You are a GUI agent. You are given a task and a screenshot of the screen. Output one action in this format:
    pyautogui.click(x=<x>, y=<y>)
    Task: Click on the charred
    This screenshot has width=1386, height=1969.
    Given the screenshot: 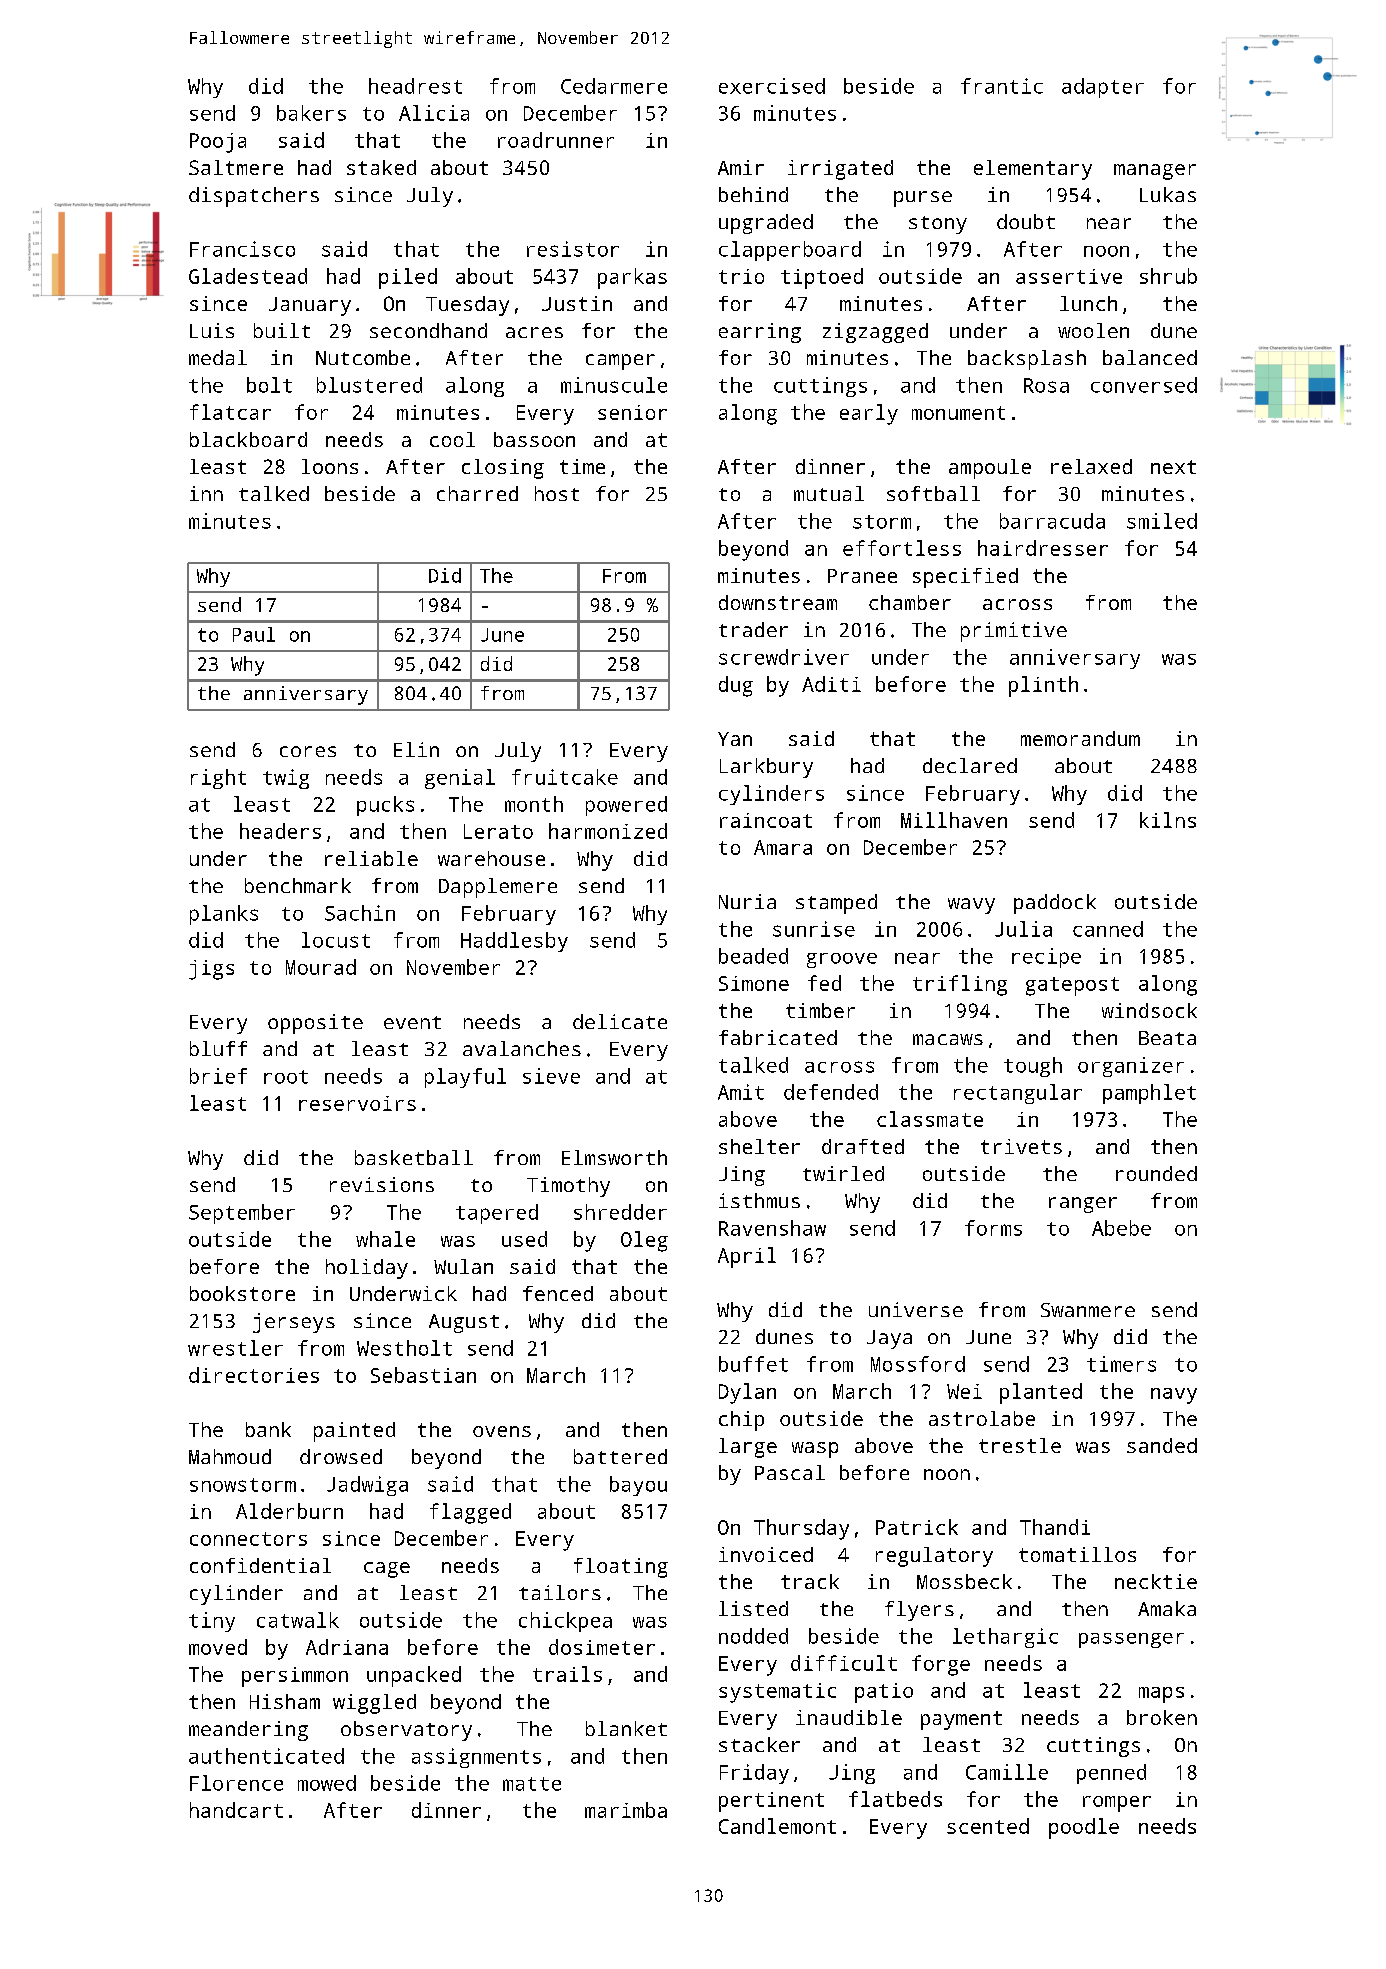 What is the action you would take?
    pyautogui.click(x=477, y=493)
